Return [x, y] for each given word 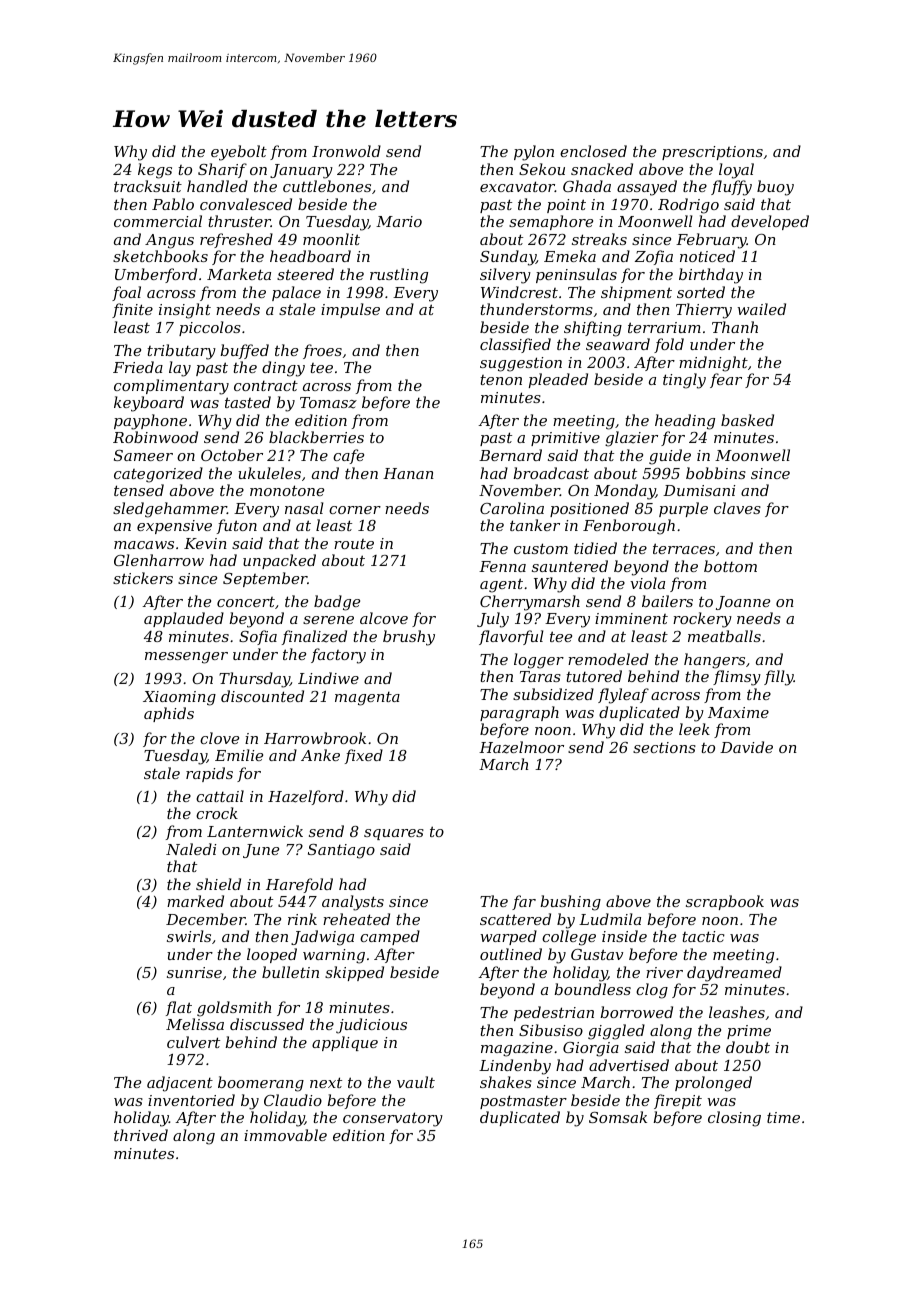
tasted [248, 402]
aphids [169, 714]
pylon [534, 153]
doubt [748, 1047]
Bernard [510, 455]
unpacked [279, 561]
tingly [684, 381]
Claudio [293, 1100]
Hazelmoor [521, 747]
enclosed [593, 151]
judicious [371, 1026]
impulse [350, 310]
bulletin [290, 972]
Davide [746, 747]
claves [737, 508]
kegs [155, 171]
